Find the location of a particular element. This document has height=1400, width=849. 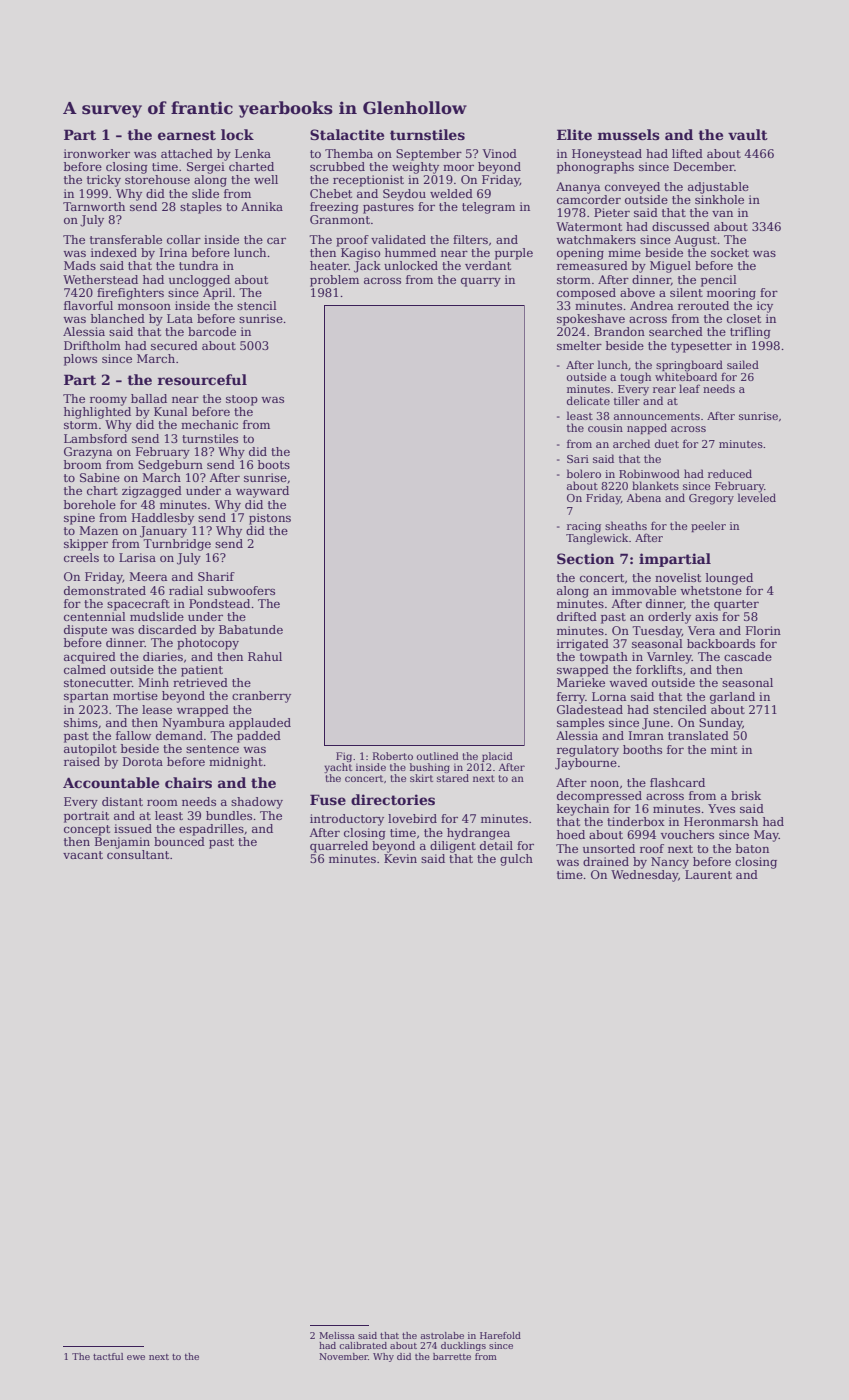

consultant is located at coordinates (138, 854).
